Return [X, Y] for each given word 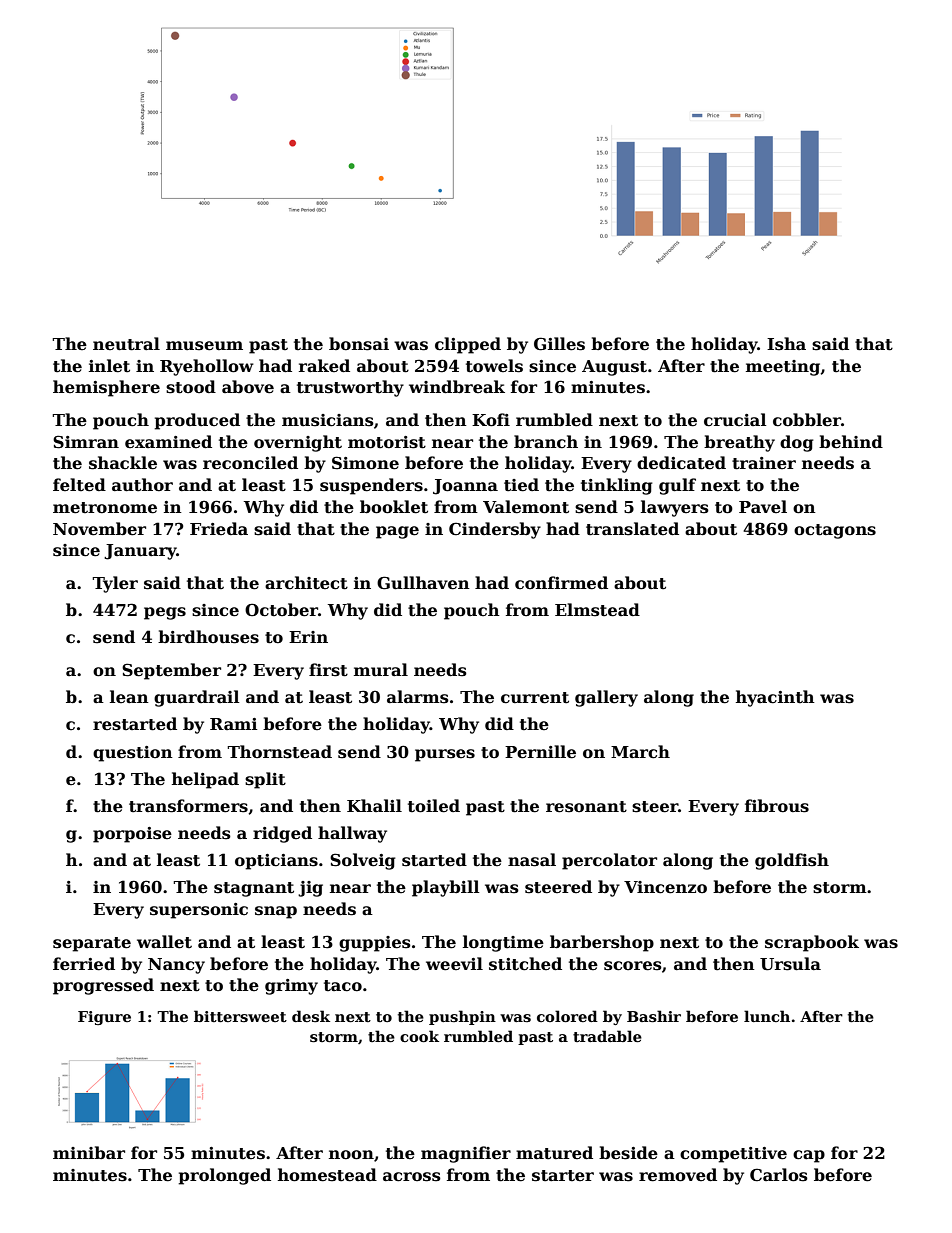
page [397, 532]
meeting [783, 368]
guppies [375, 944]
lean [129, 696]
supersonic [199, 911]
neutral [126, 344]
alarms [418, 697]
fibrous [777, 806]
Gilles [559, 344]
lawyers [675, 508]
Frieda [219, 528]
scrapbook [812, 943]
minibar [89, 1152]
